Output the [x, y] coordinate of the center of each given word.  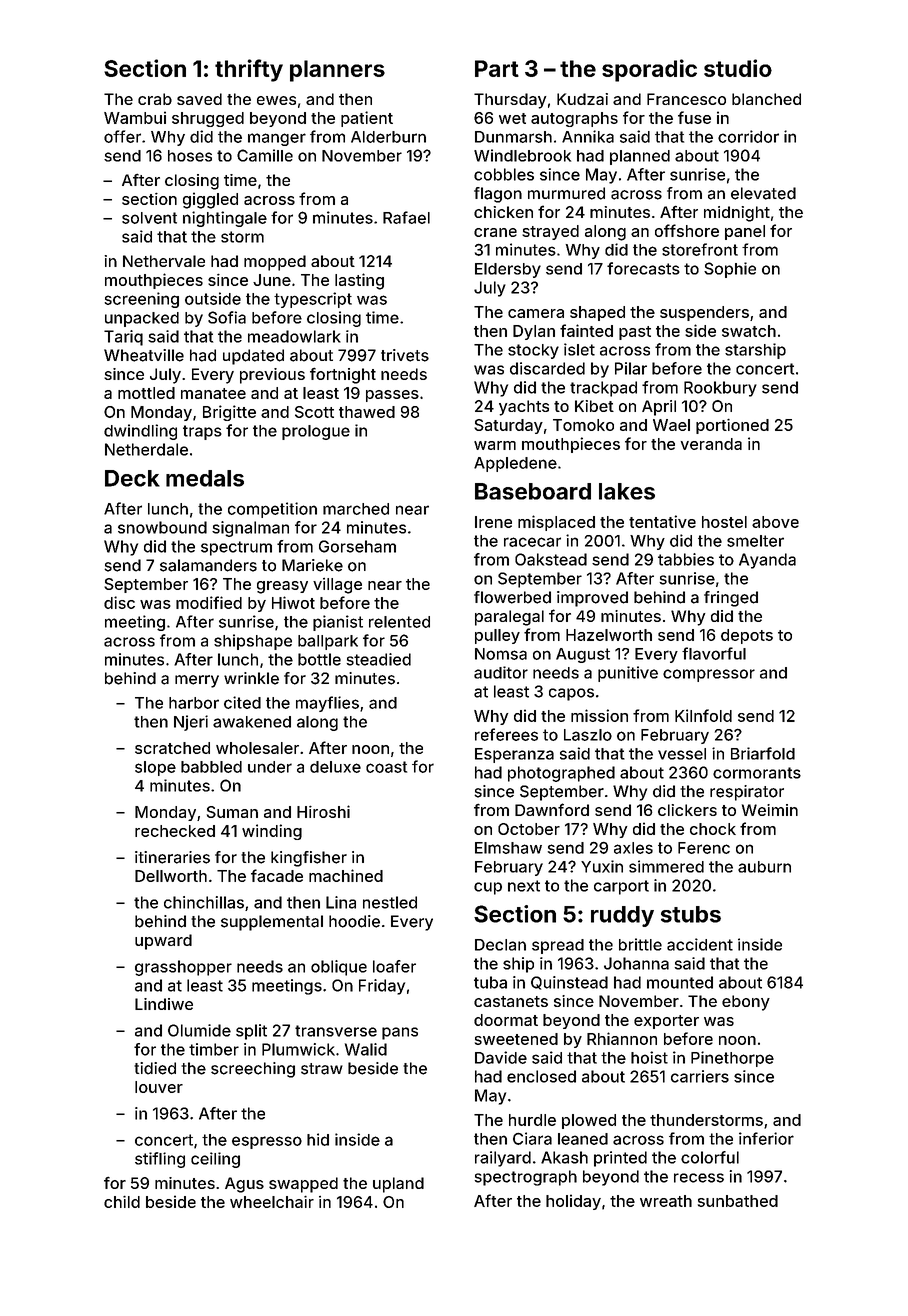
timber [214, 1049]
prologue [316, 432]
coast [386, 767]
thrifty [249, 70]
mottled [146, 393]
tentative [662, 521]
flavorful [714, 653]
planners [337, 71]
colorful [710, 1157]
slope [155, 768]
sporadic [649, 70]
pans [400, 1033]
